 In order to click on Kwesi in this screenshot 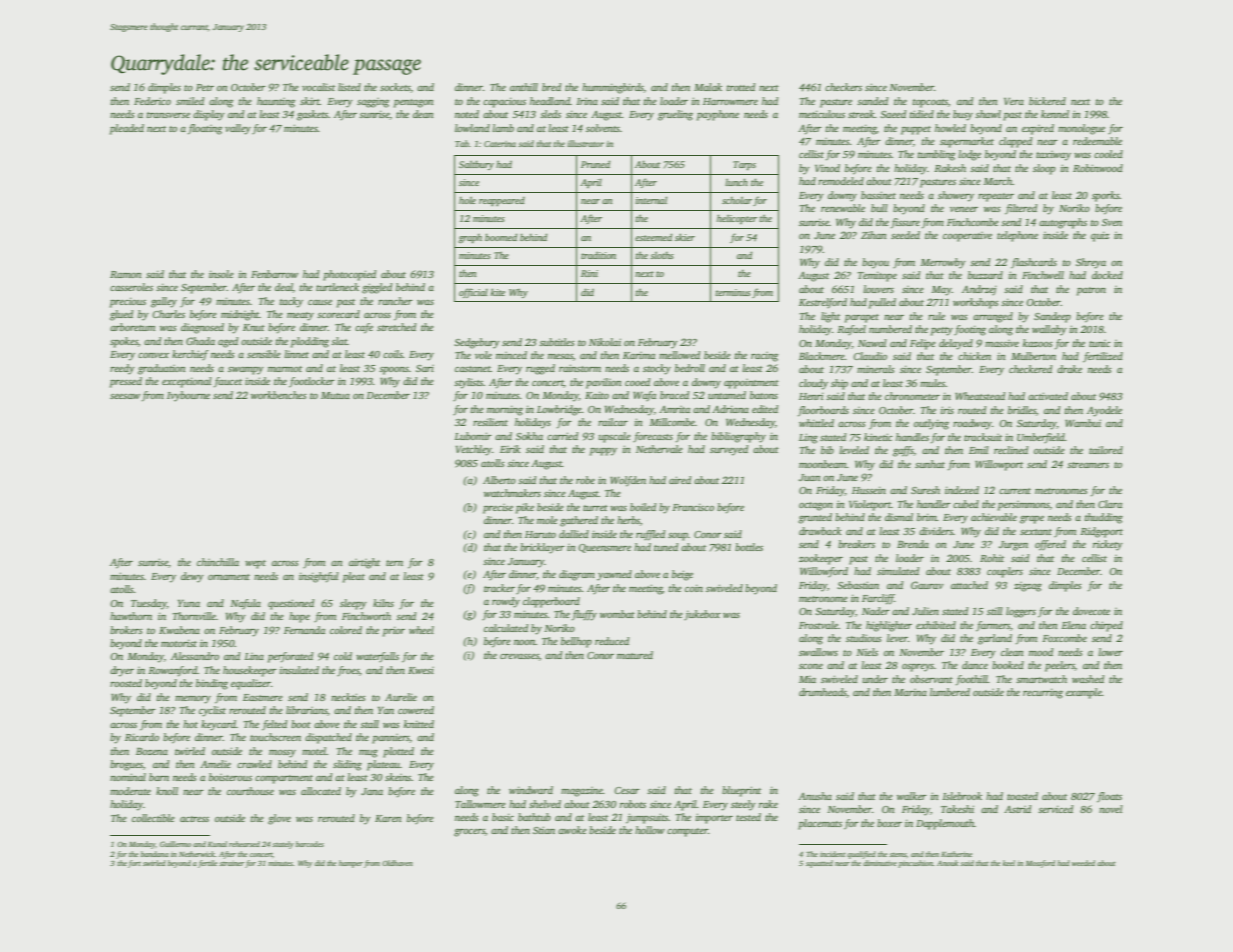, I will do `click(421, 670)`.
